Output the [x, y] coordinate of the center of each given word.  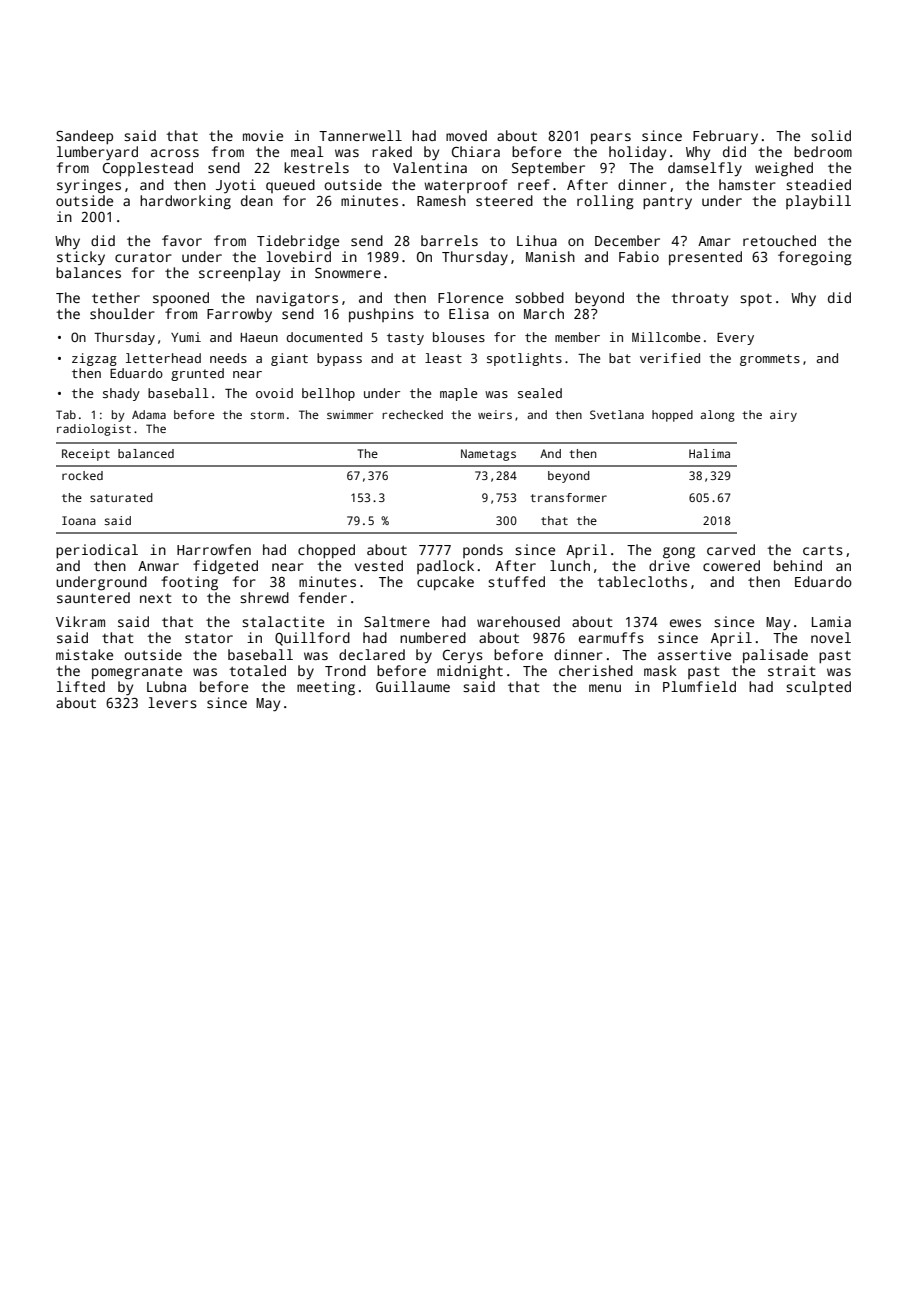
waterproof [466, 186]
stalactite [283, 621]
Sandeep [84, 137]
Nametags [488, 455]
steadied [818, 184]
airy [783, 416]
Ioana [79, 520]
